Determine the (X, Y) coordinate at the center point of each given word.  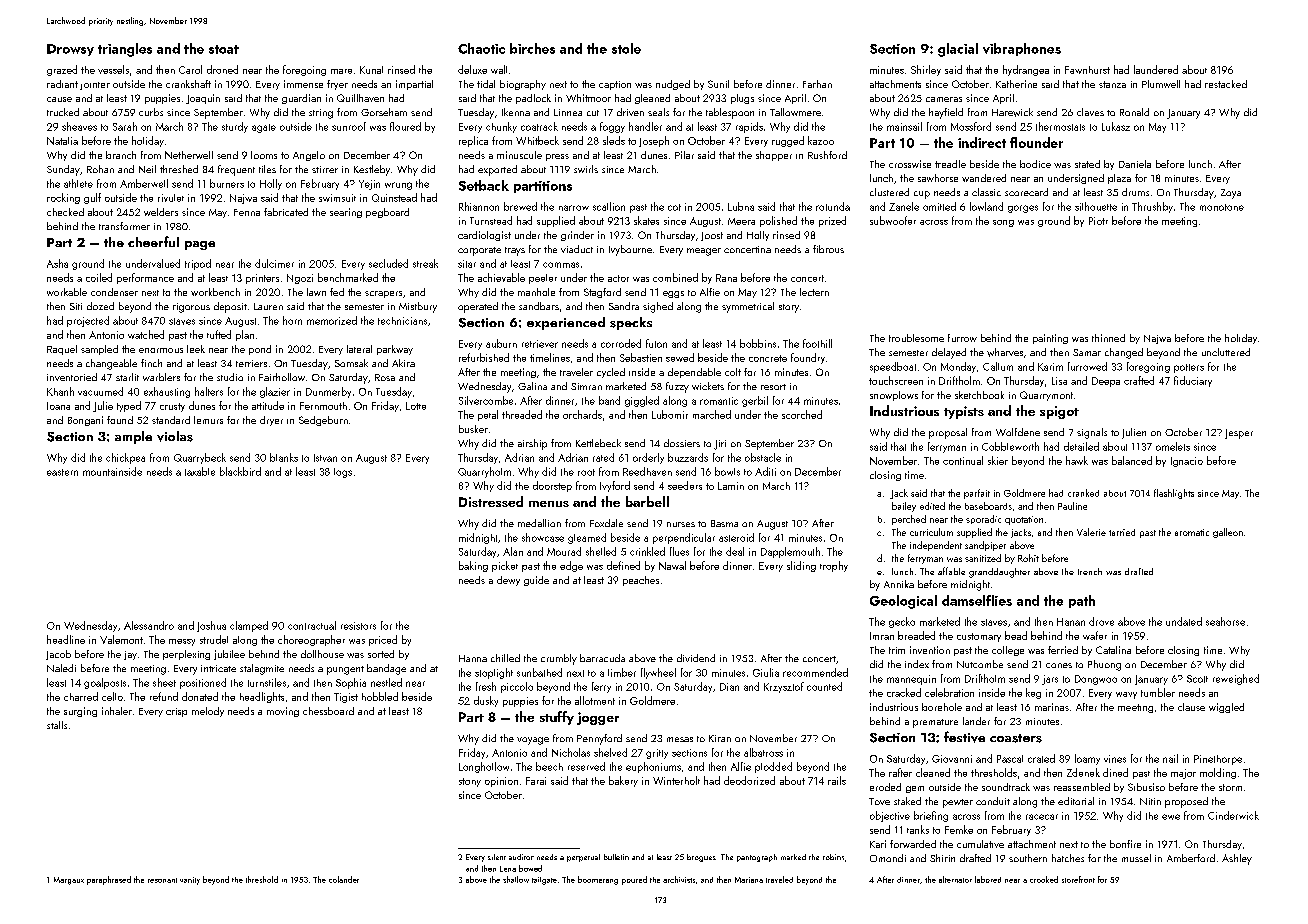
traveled (779, 879)
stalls (57, 725)
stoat (224, 49)
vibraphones (1022, 49)
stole (626, 48)
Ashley (1237, 859)
